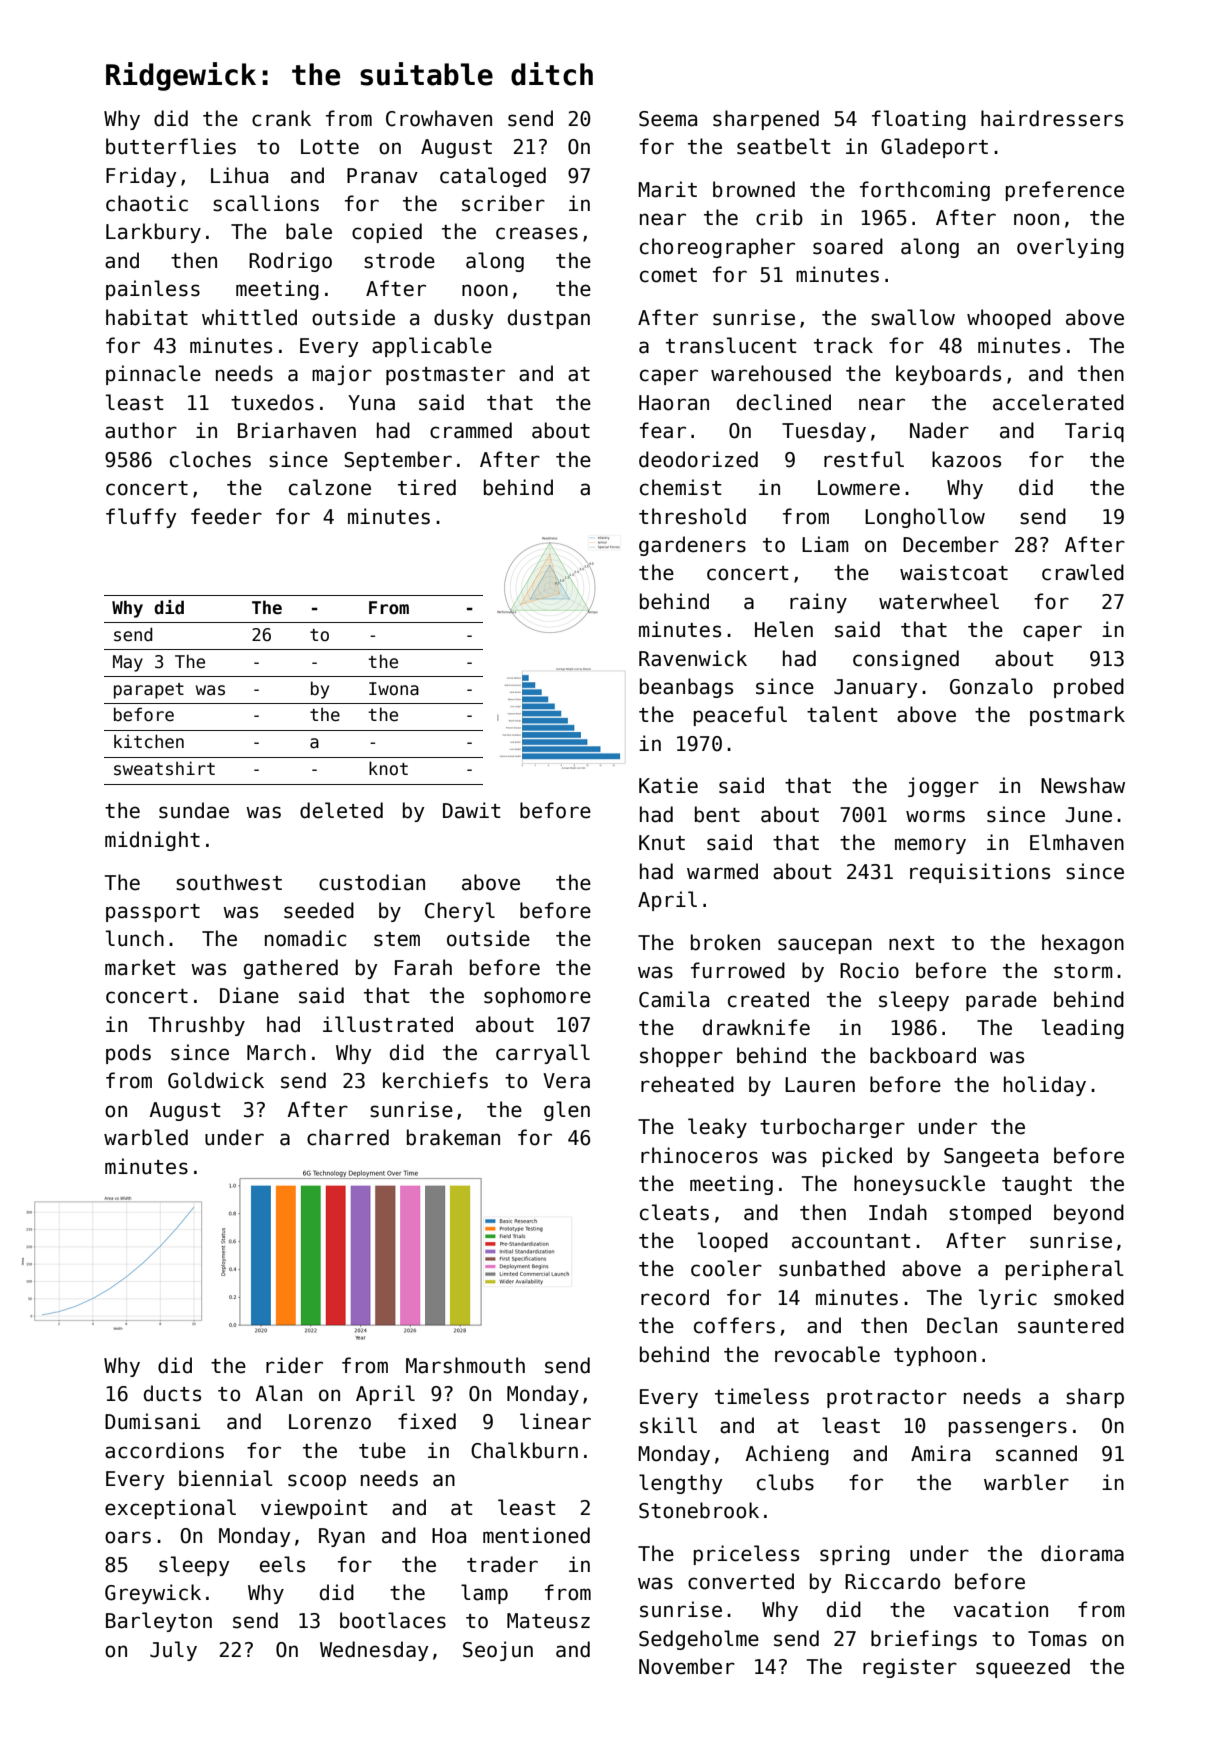 The height and width of the image is (1740, 1230). I want to click on comet, so click(668, 275).
